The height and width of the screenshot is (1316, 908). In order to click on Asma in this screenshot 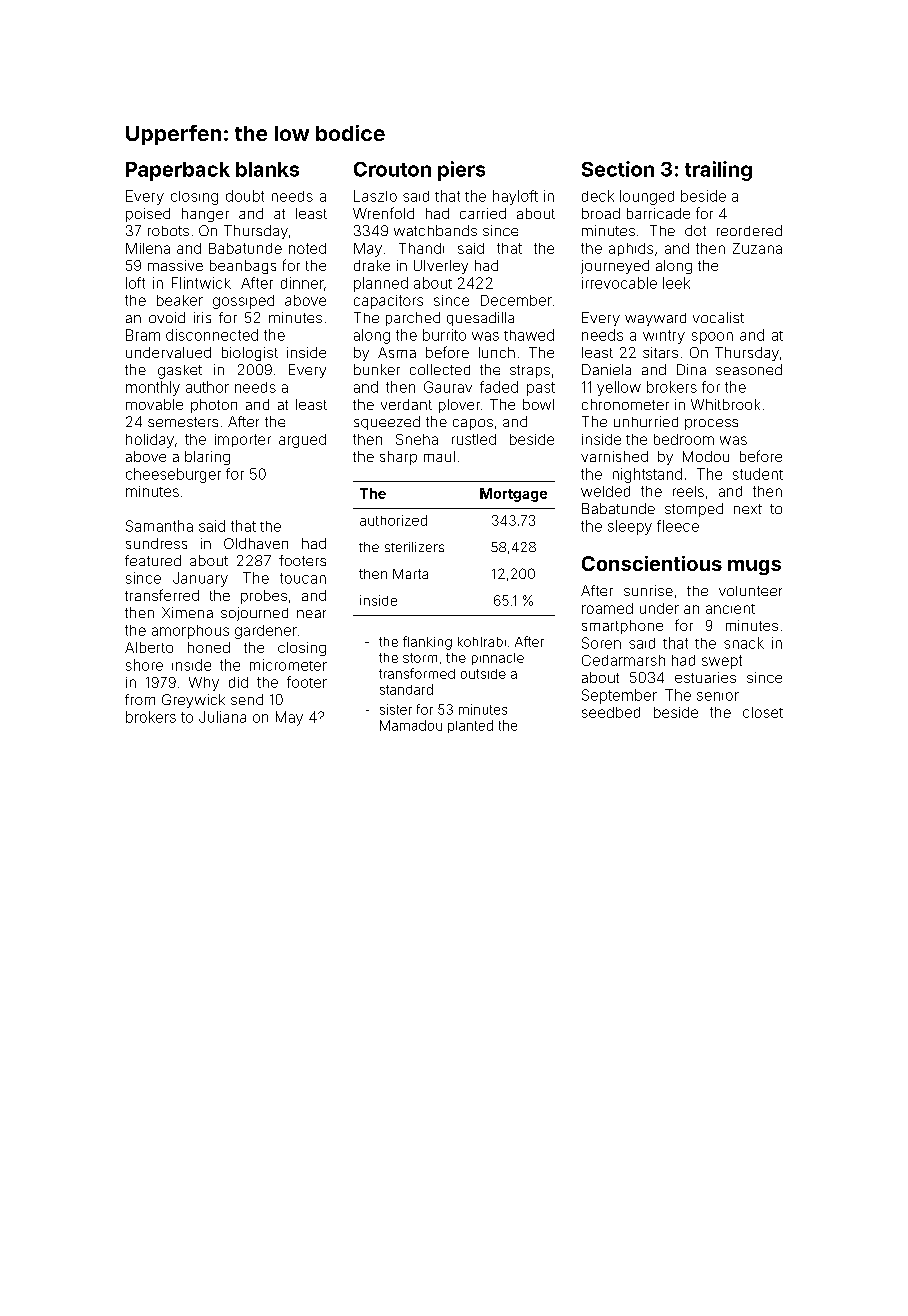, I will do `click(397, 352)`.
